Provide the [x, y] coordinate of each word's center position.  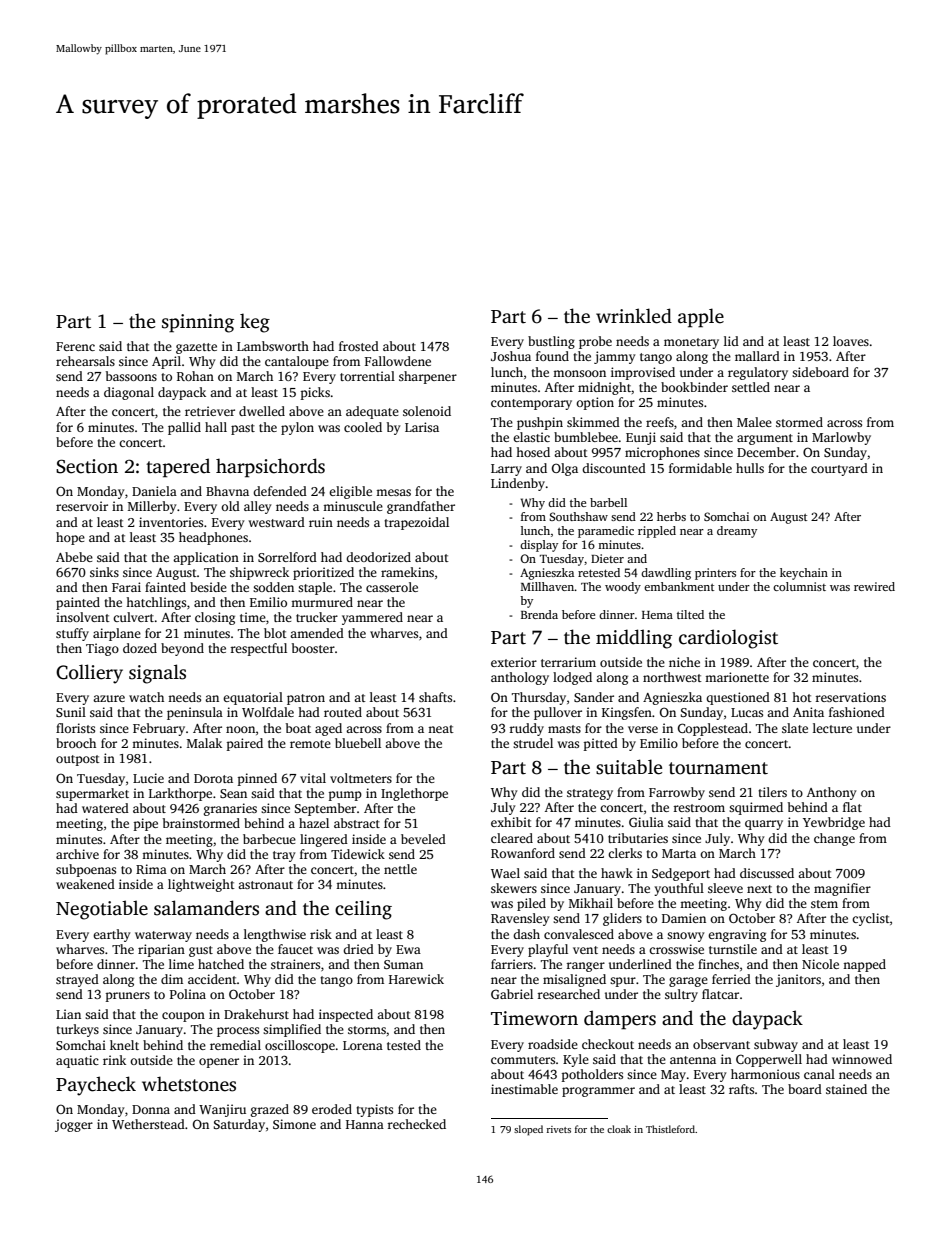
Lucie [148, 778]
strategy [590, 794]
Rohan [195, 376]
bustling [551, 342]
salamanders [206, 908]
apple [701, 318]
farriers [512, 964]
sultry [681, 995]
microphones [662, 453]
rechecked [417, 1124]
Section [87, 466]
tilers [772, 792]
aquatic [77, 1061]
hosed [533, 452]
